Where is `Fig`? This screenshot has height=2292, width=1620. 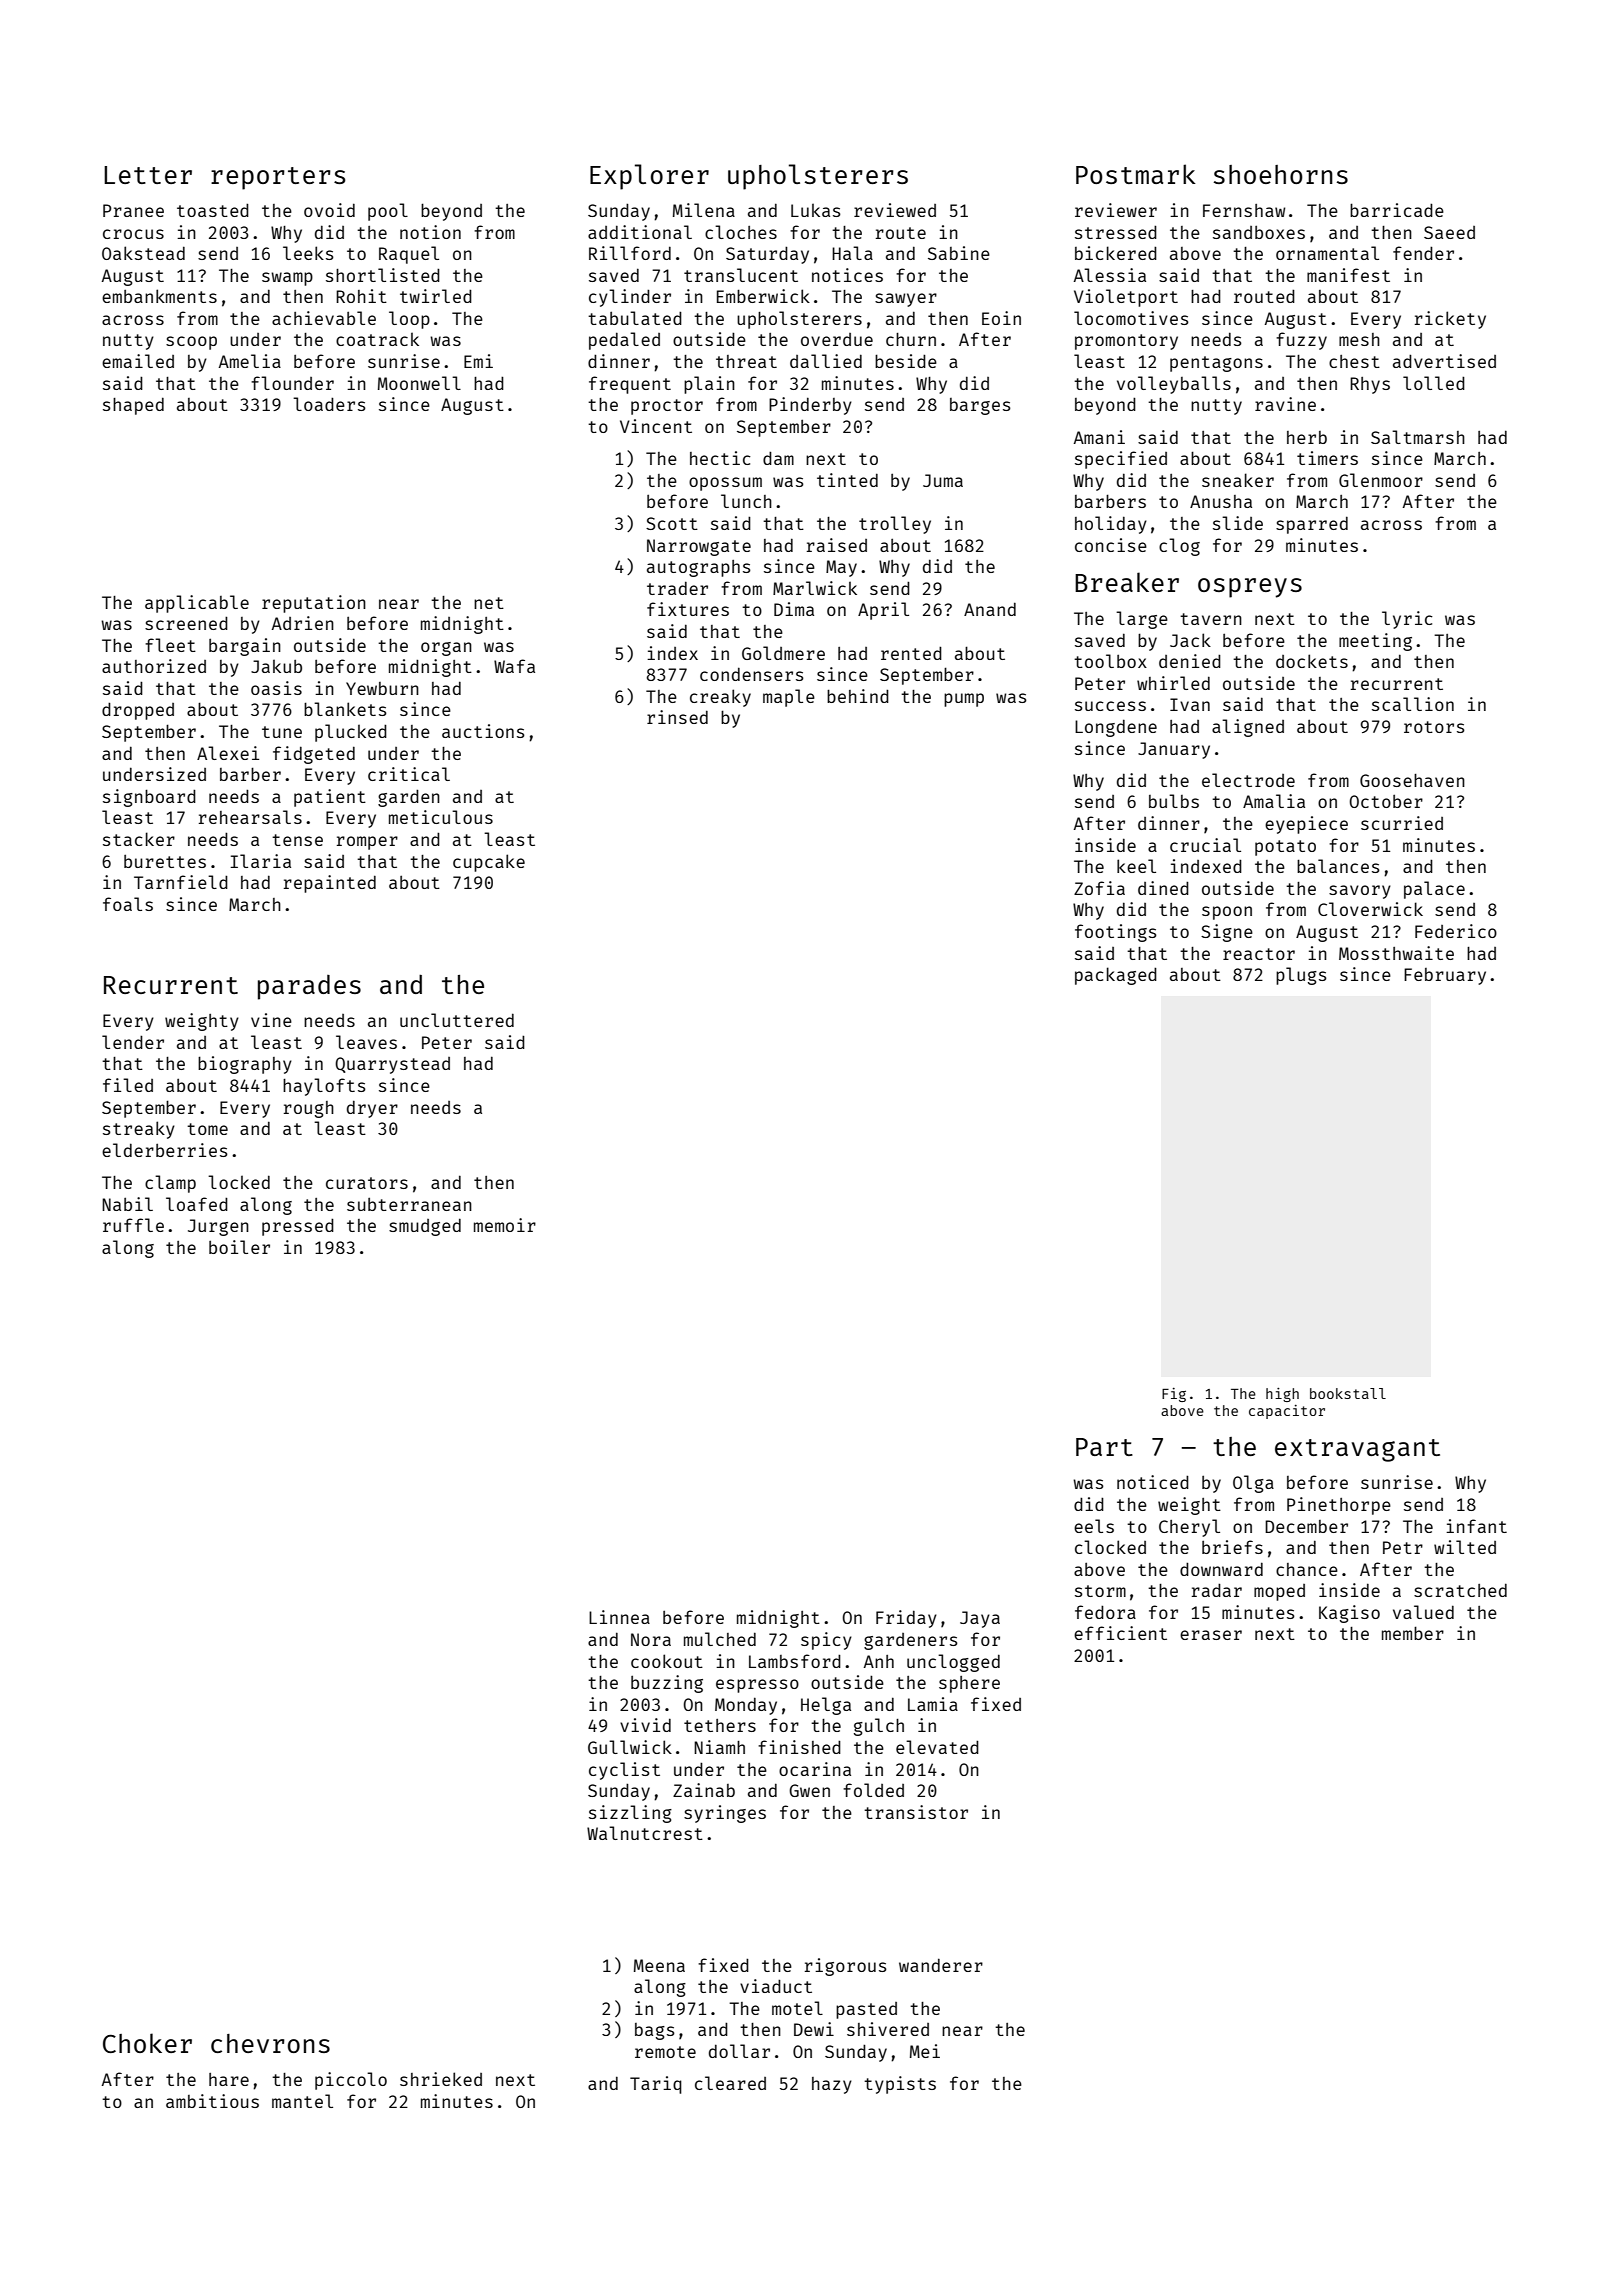 Fig is located at coordinates (1174, 1395).
